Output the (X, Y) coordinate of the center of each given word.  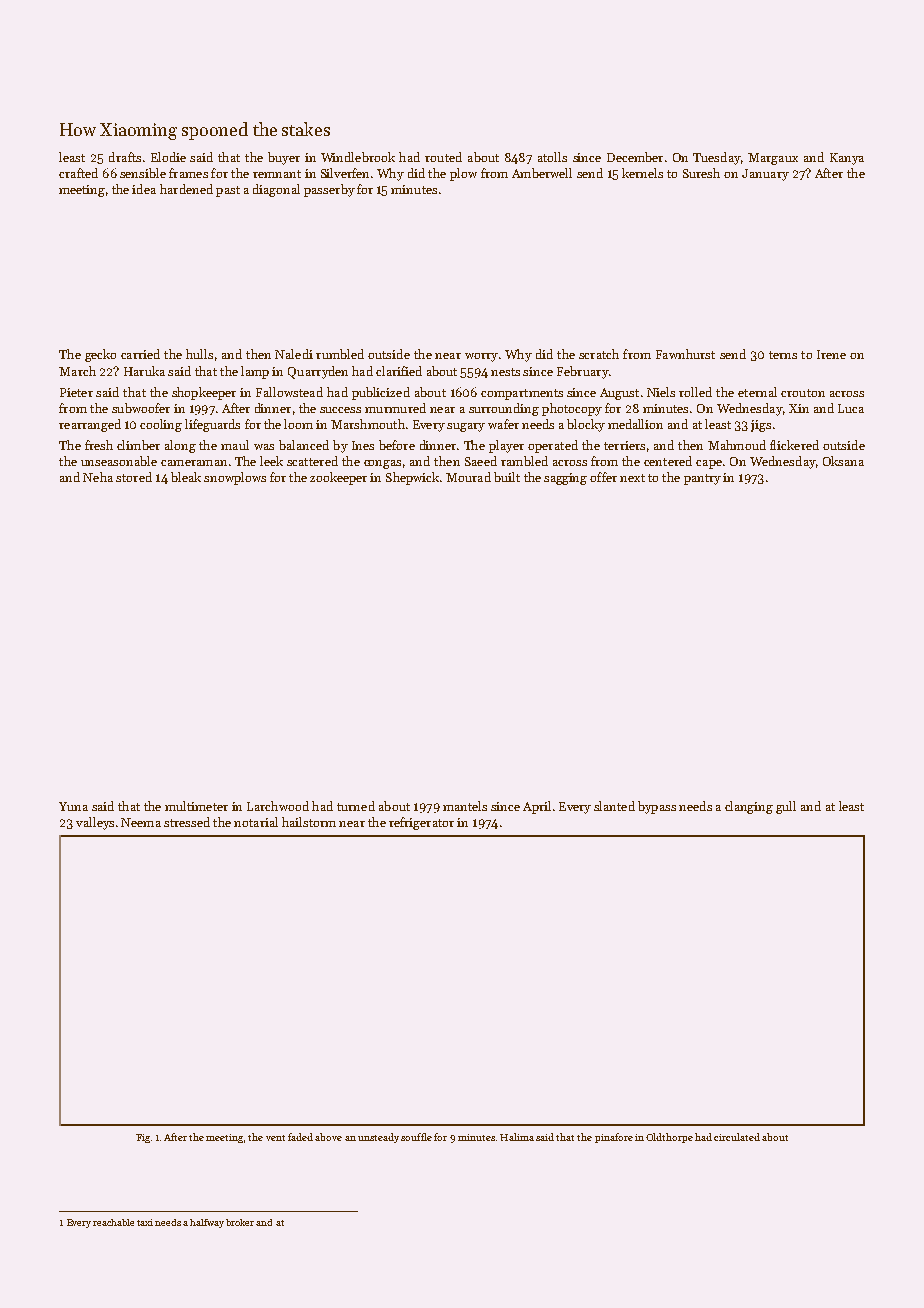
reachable (113, 1222)
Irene (831, 354)
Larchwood (278, 806)
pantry (702, 479)
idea (144, 189)
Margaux (773, 159)
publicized (381, 393)
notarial (256, 822)
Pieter (76, 392)
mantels (465, 806)
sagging (565, 479)
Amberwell (542, 173)
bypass (657, 807)
